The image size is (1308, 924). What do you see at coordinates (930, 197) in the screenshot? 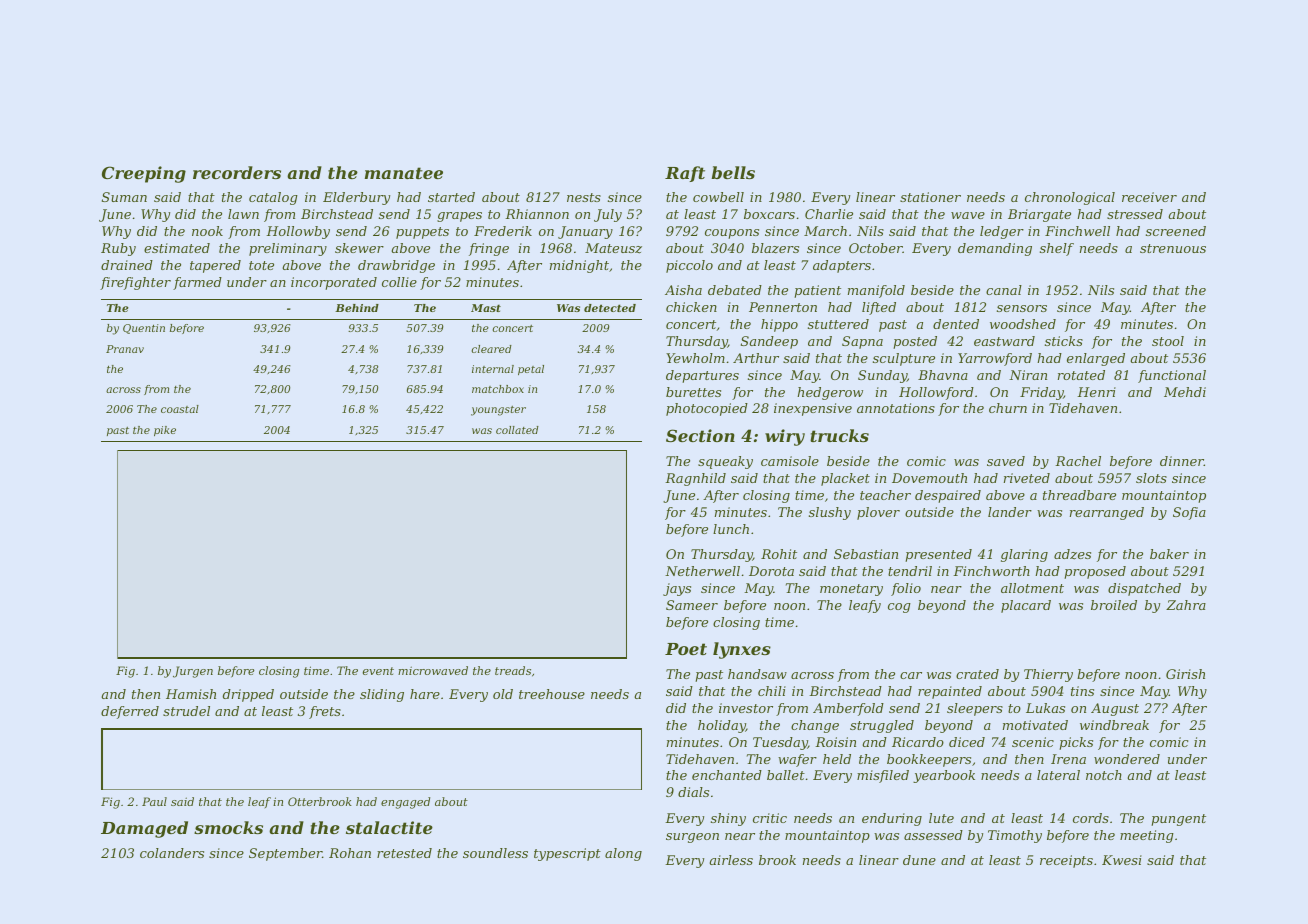
I see `stationer` at bounding box center [930, 197].
